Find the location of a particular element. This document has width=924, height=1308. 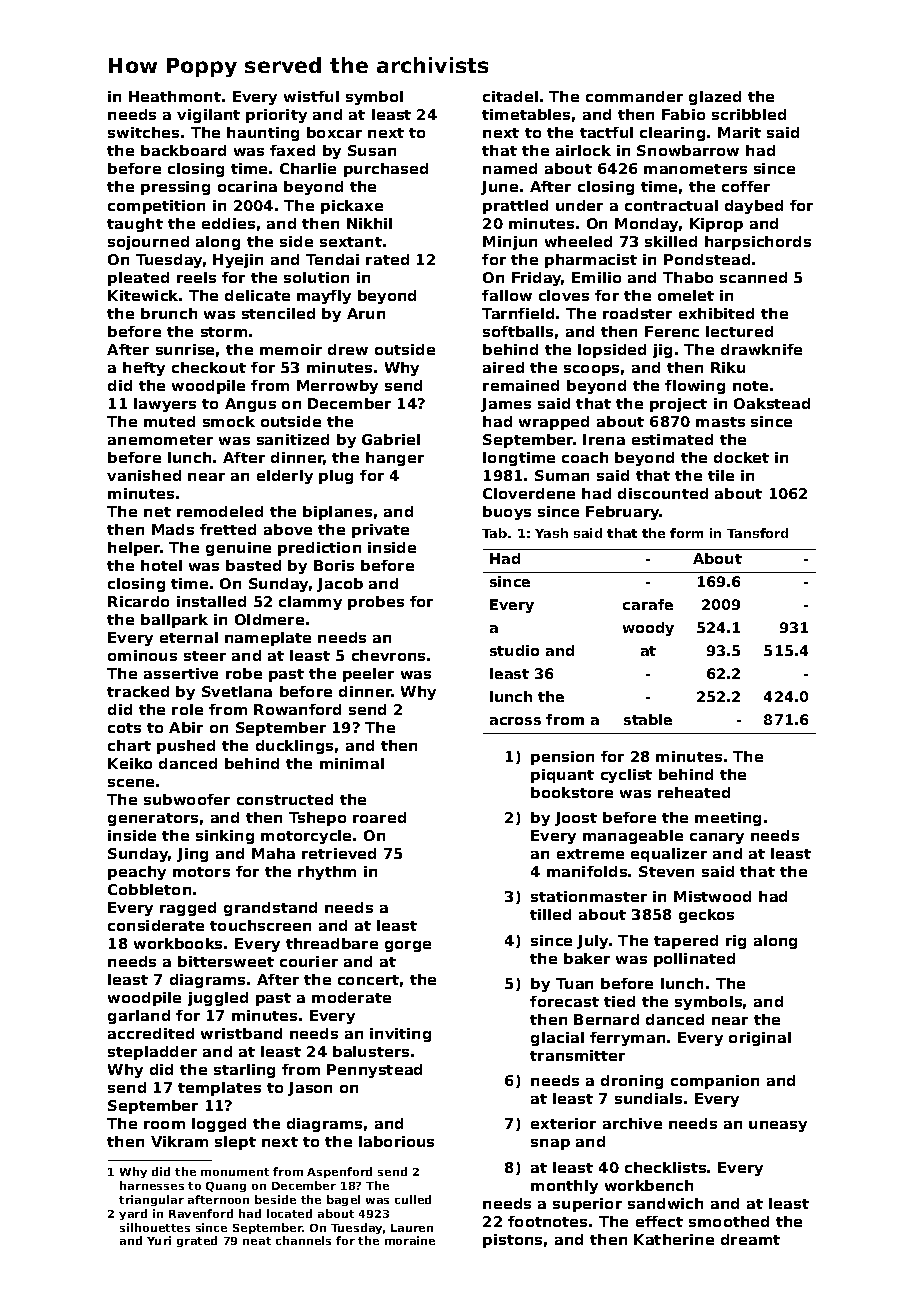

wistful is located at coordinates (311, 96).
